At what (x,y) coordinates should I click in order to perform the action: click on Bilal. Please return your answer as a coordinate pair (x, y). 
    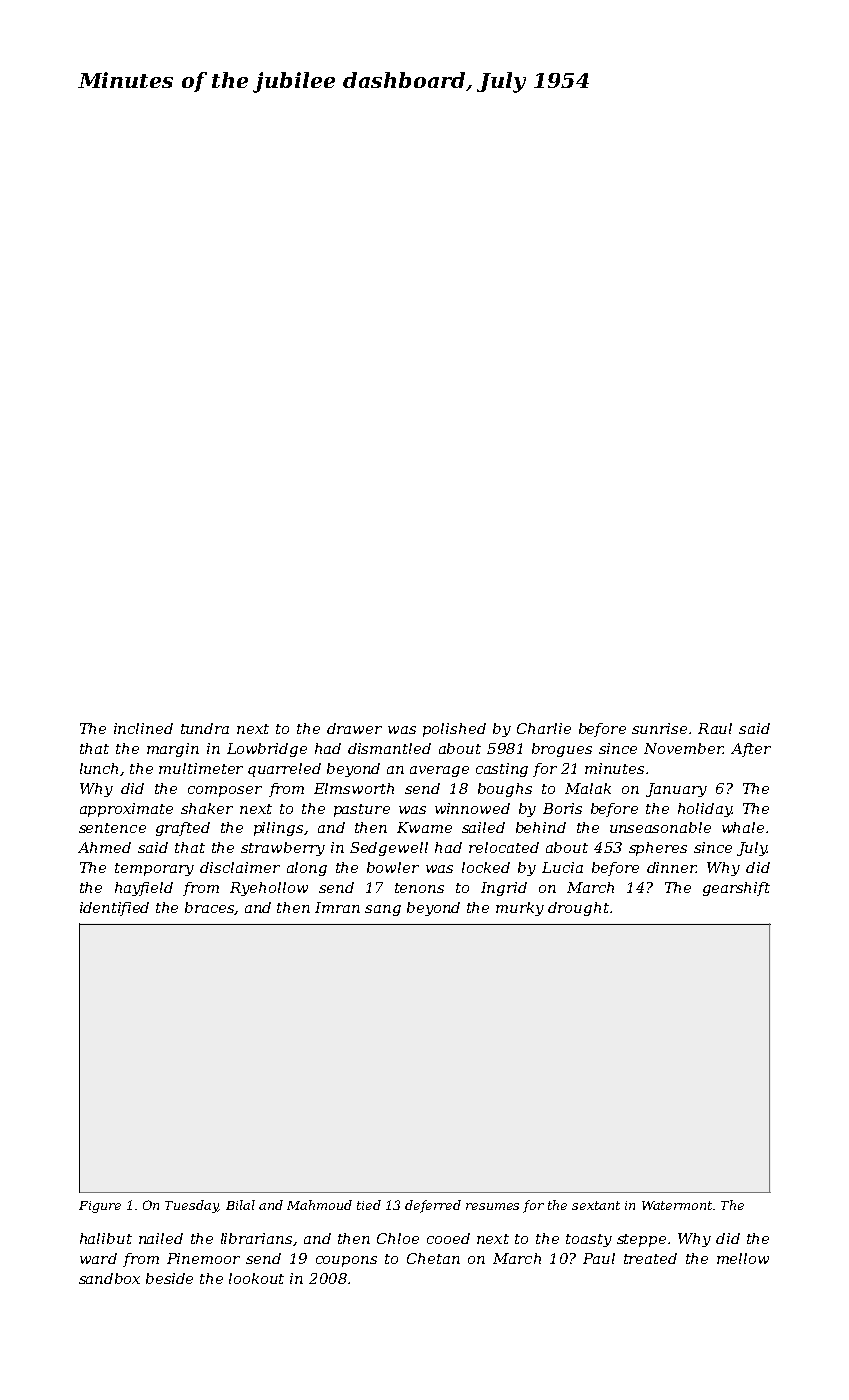
    Looking at the image, I should click on (240, 1205).
